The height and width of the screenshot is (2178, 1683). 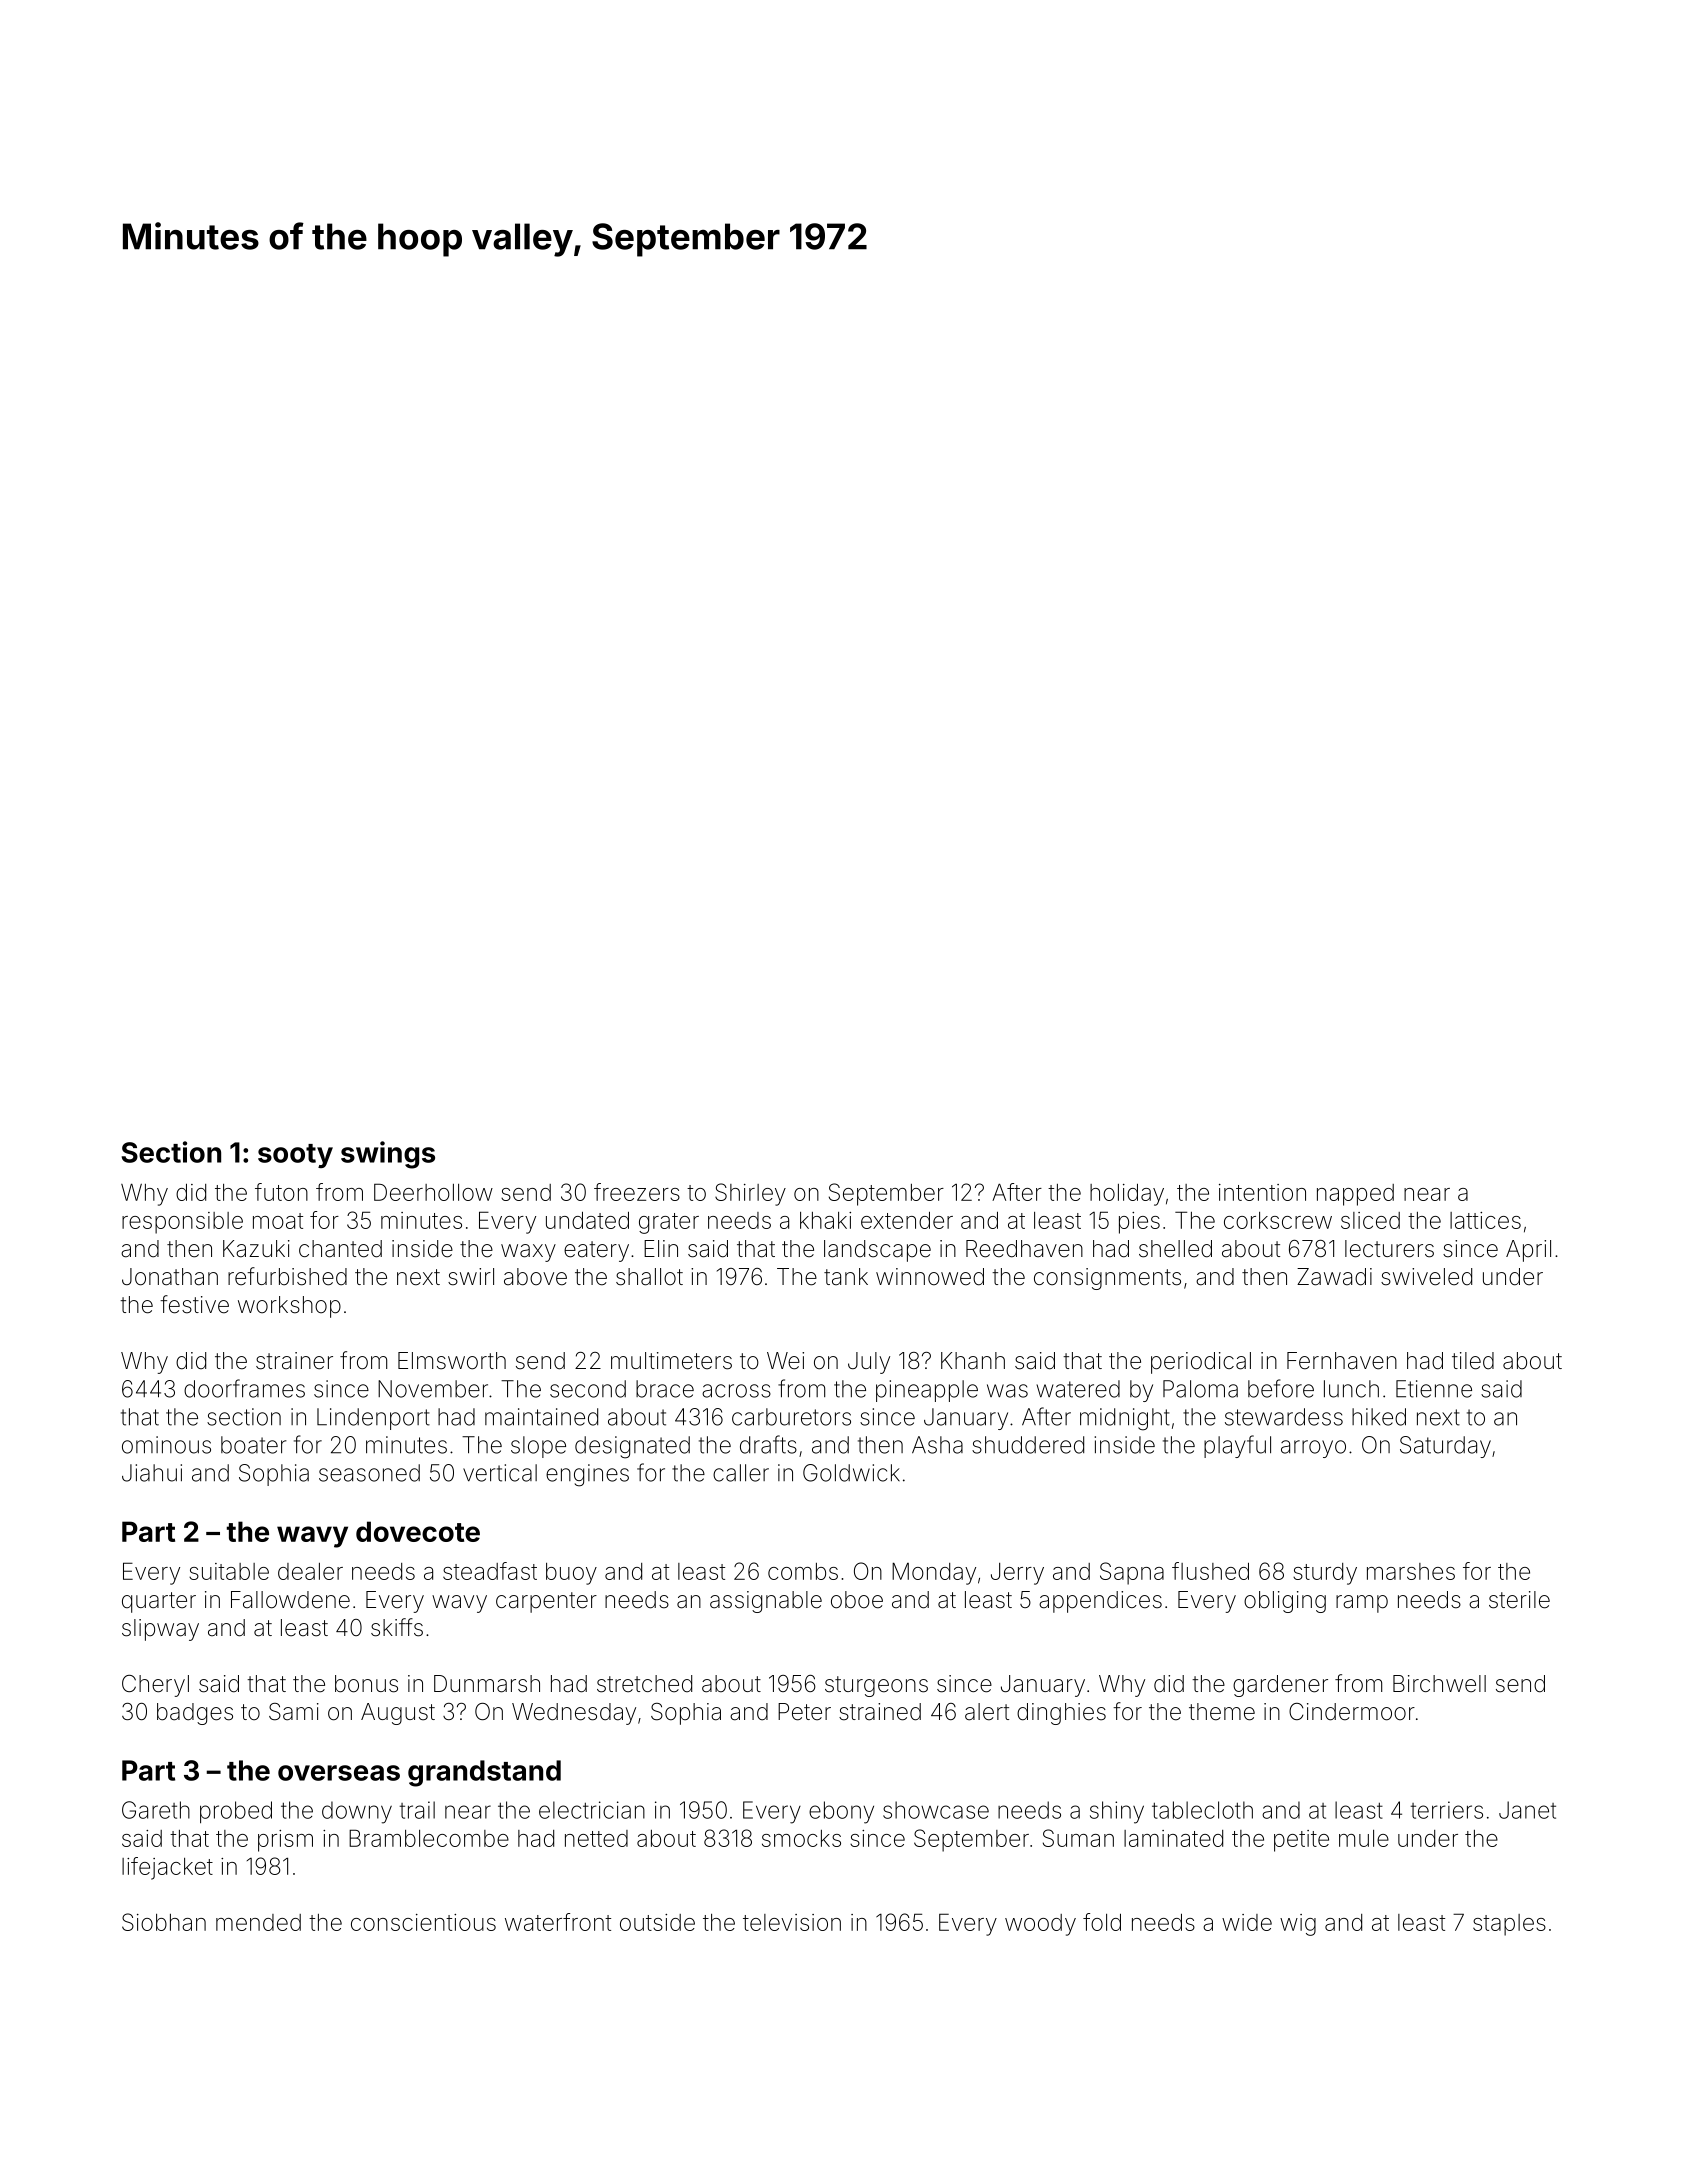 What do you see at coordinates (1017, 1574) in the screenshot?
I see `Jerry` at bounding box center [1017, 1574].
